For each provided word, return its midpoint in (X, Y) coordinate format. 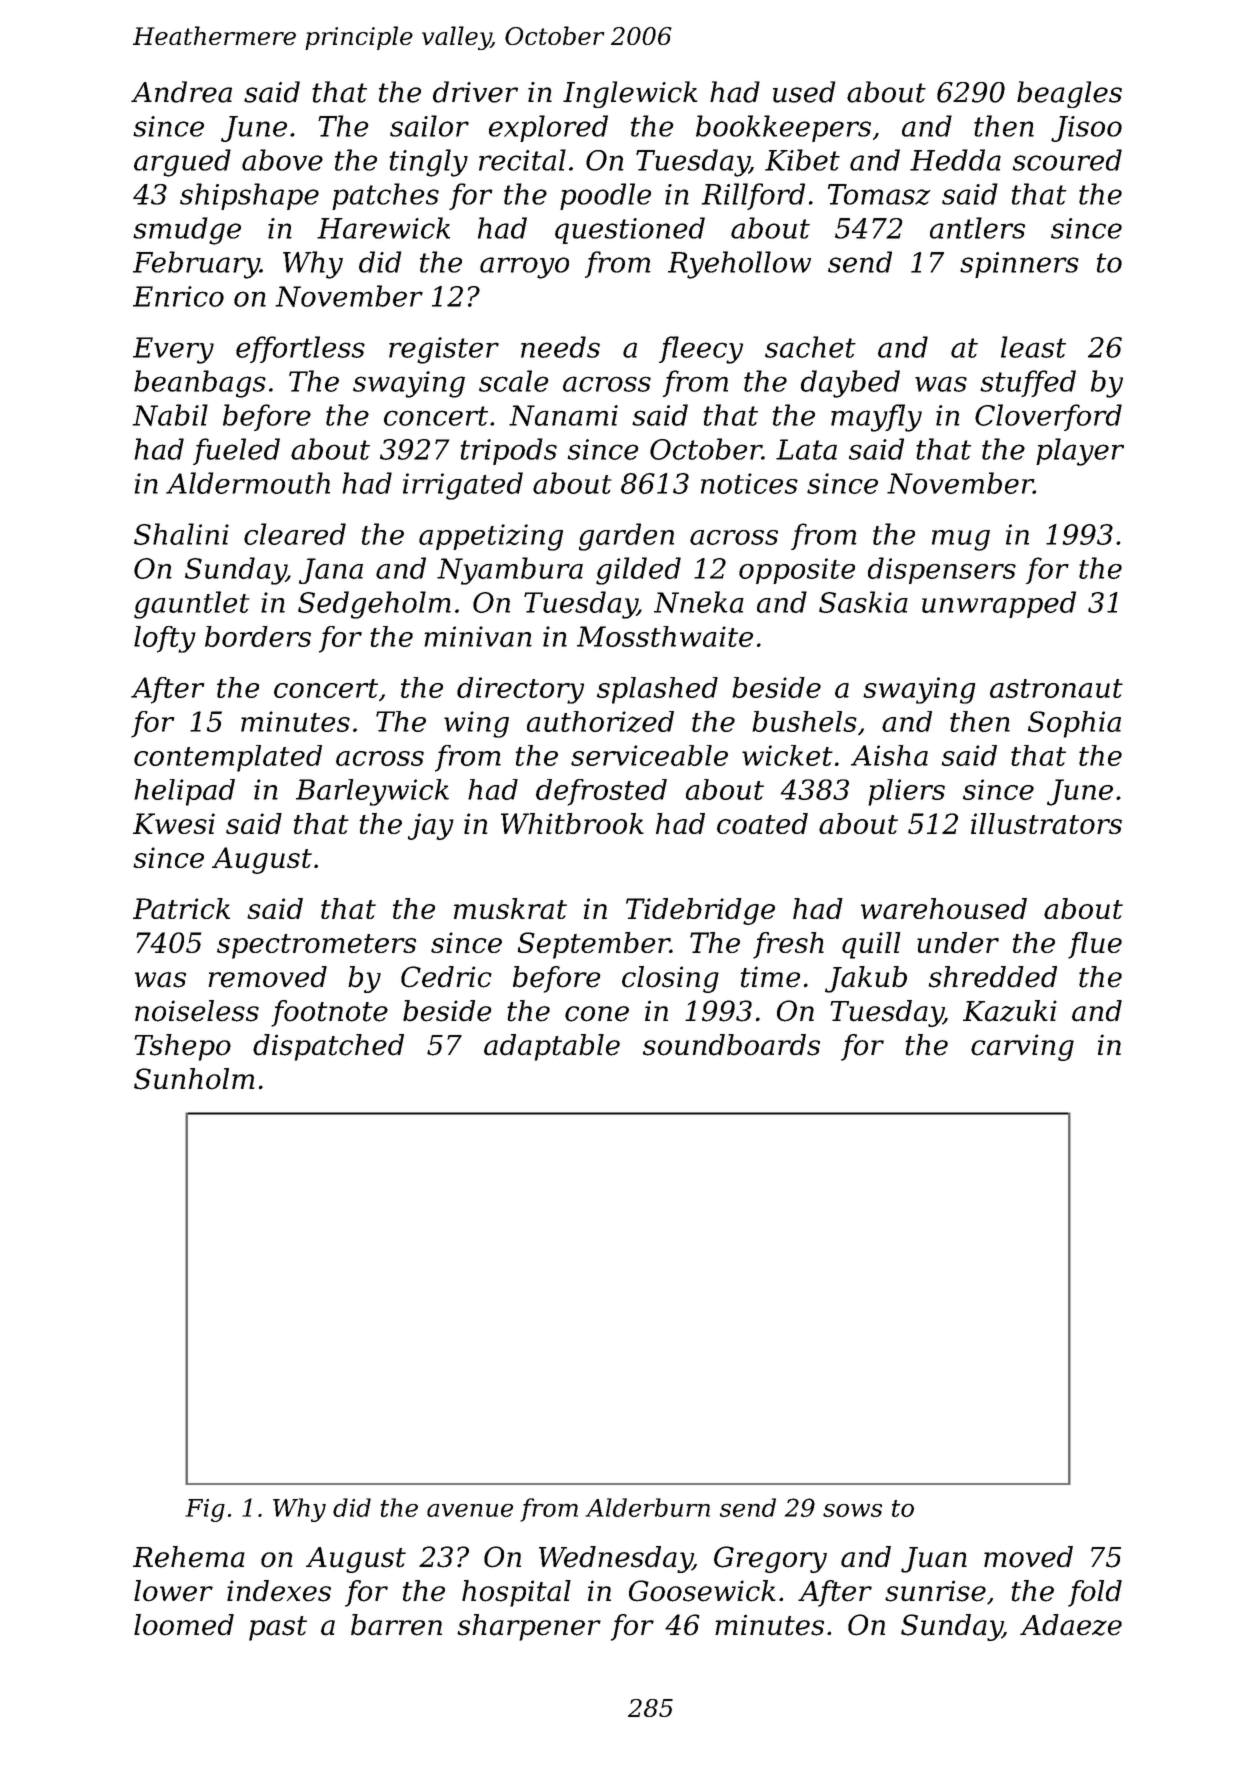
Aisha (889, 755)
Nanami (563, 415)
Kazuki (1010, 1011)
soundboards (731, 1045)
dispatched (328, 1047)
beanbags (200, 384)
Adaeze (1071, 1625)
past (278, 1628)
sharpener (529, 1627)
